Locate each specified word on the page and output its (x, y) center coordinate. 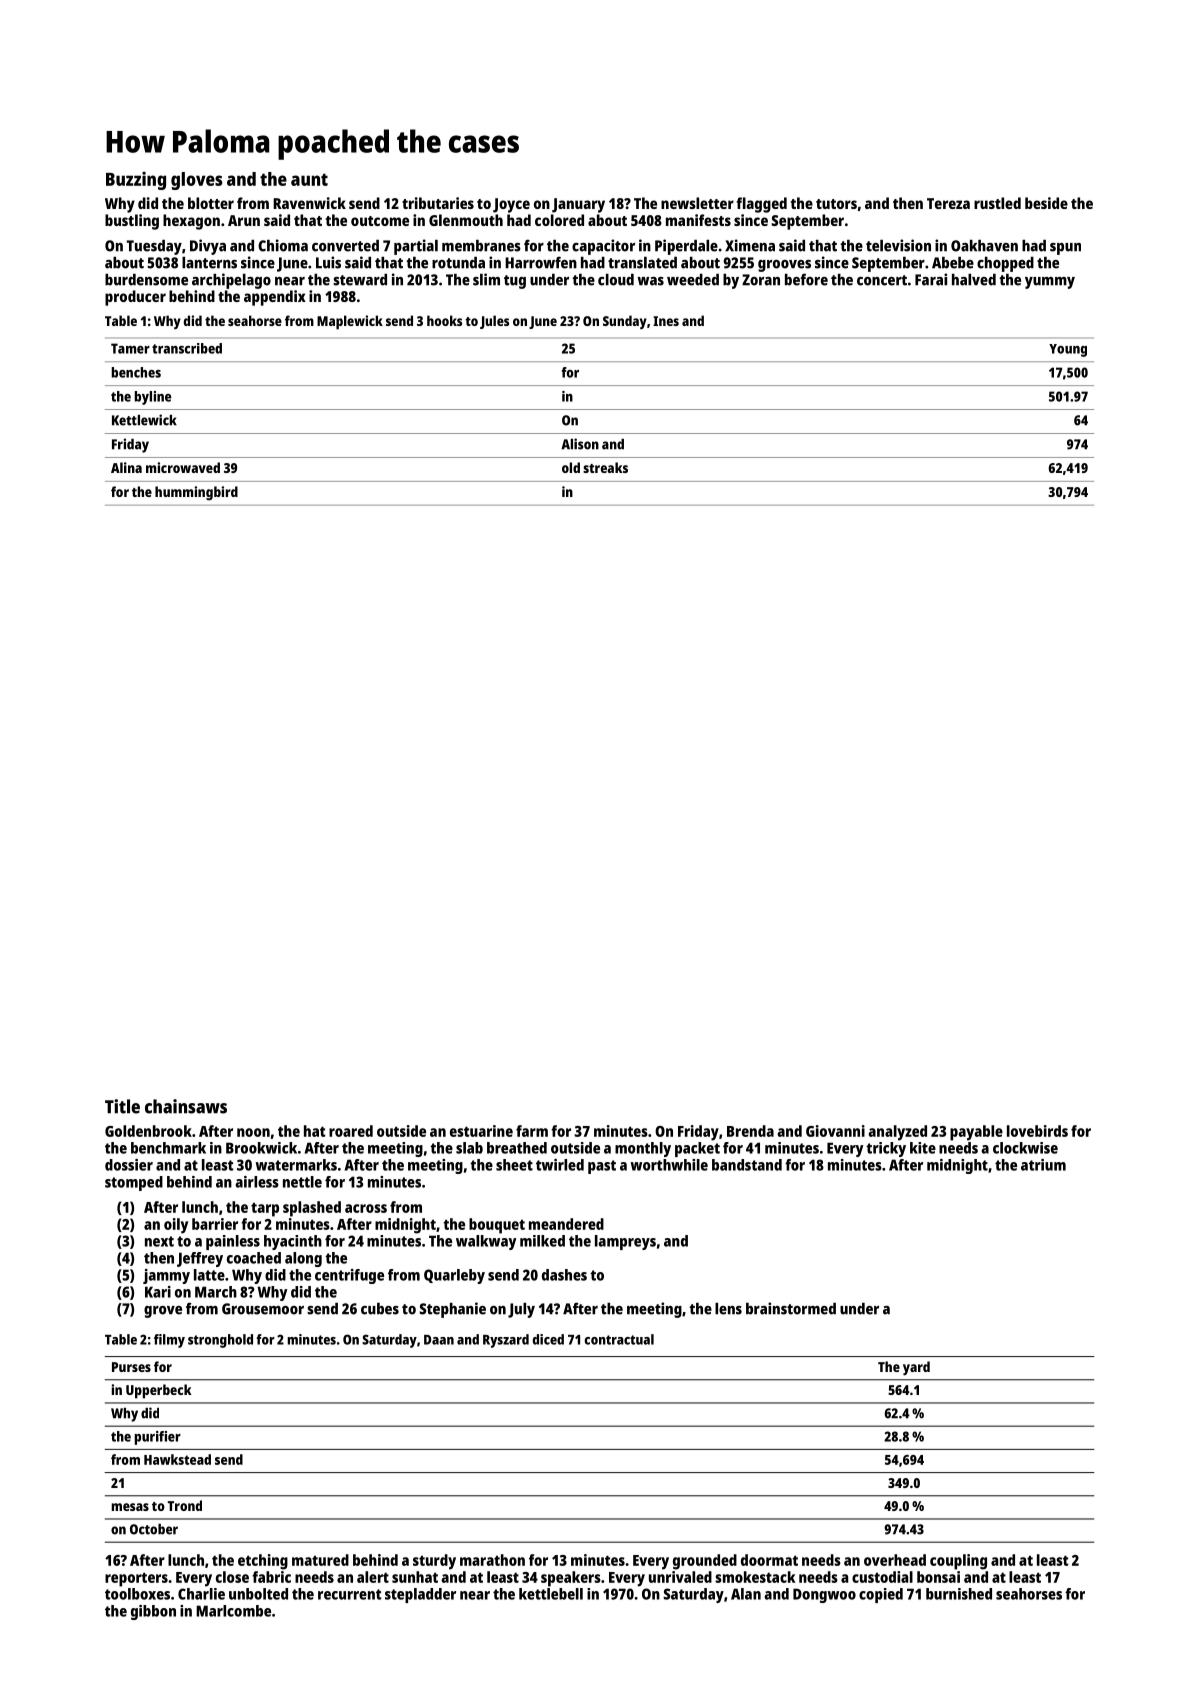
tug (515, 282)
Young (1068, 350)
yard (916, 1368)
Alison (580, 444)
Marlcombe (233, 1611)
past (602, 1167)
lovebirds (1037, 1131)
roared (351, 1131)
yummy (1050, 283)
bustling (132, 222)
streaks (605, 467)
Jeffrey (200, 1259)
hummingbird (196, 493)
